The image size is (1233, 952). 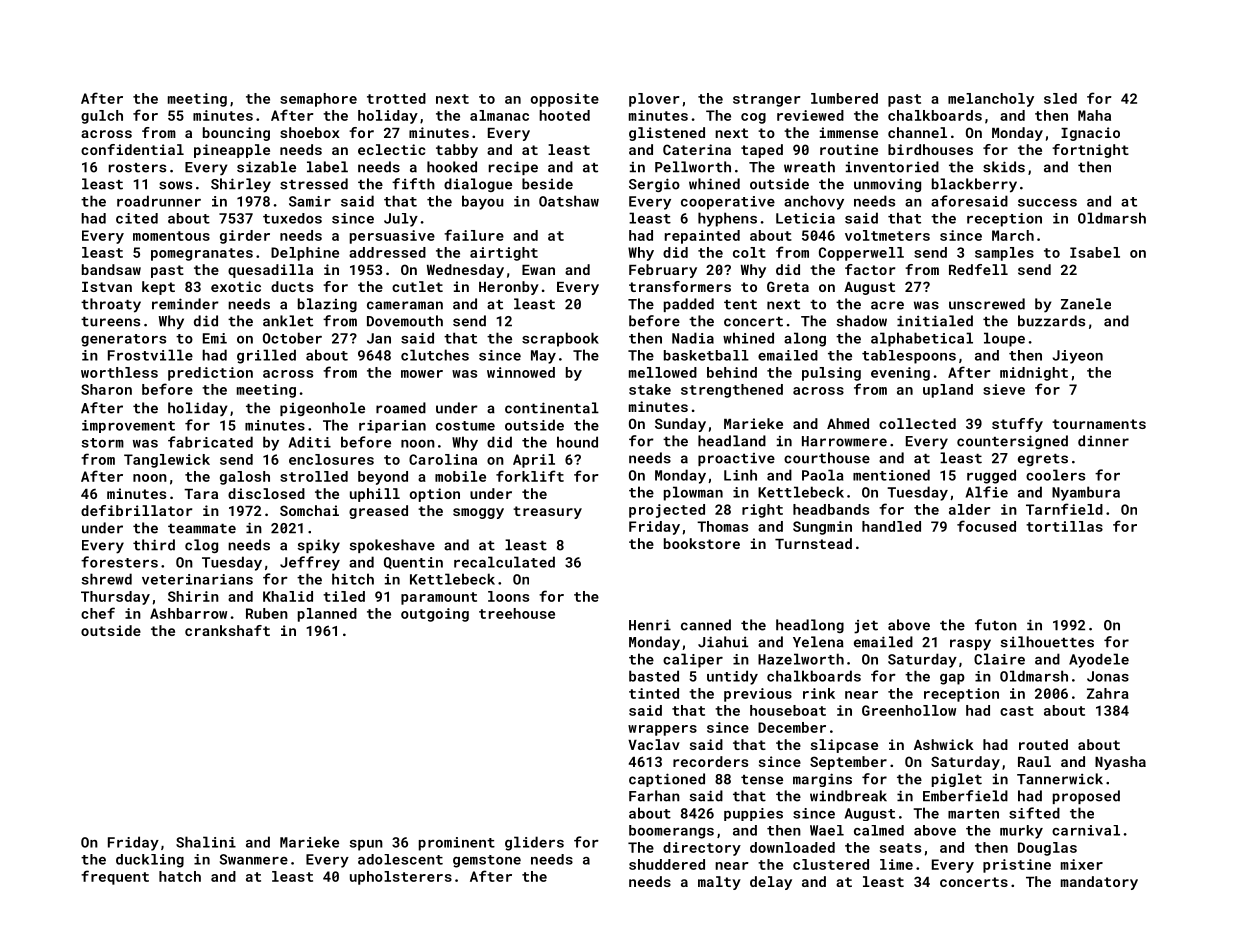 I want to click on spiky, so click(x=319, y=546).
